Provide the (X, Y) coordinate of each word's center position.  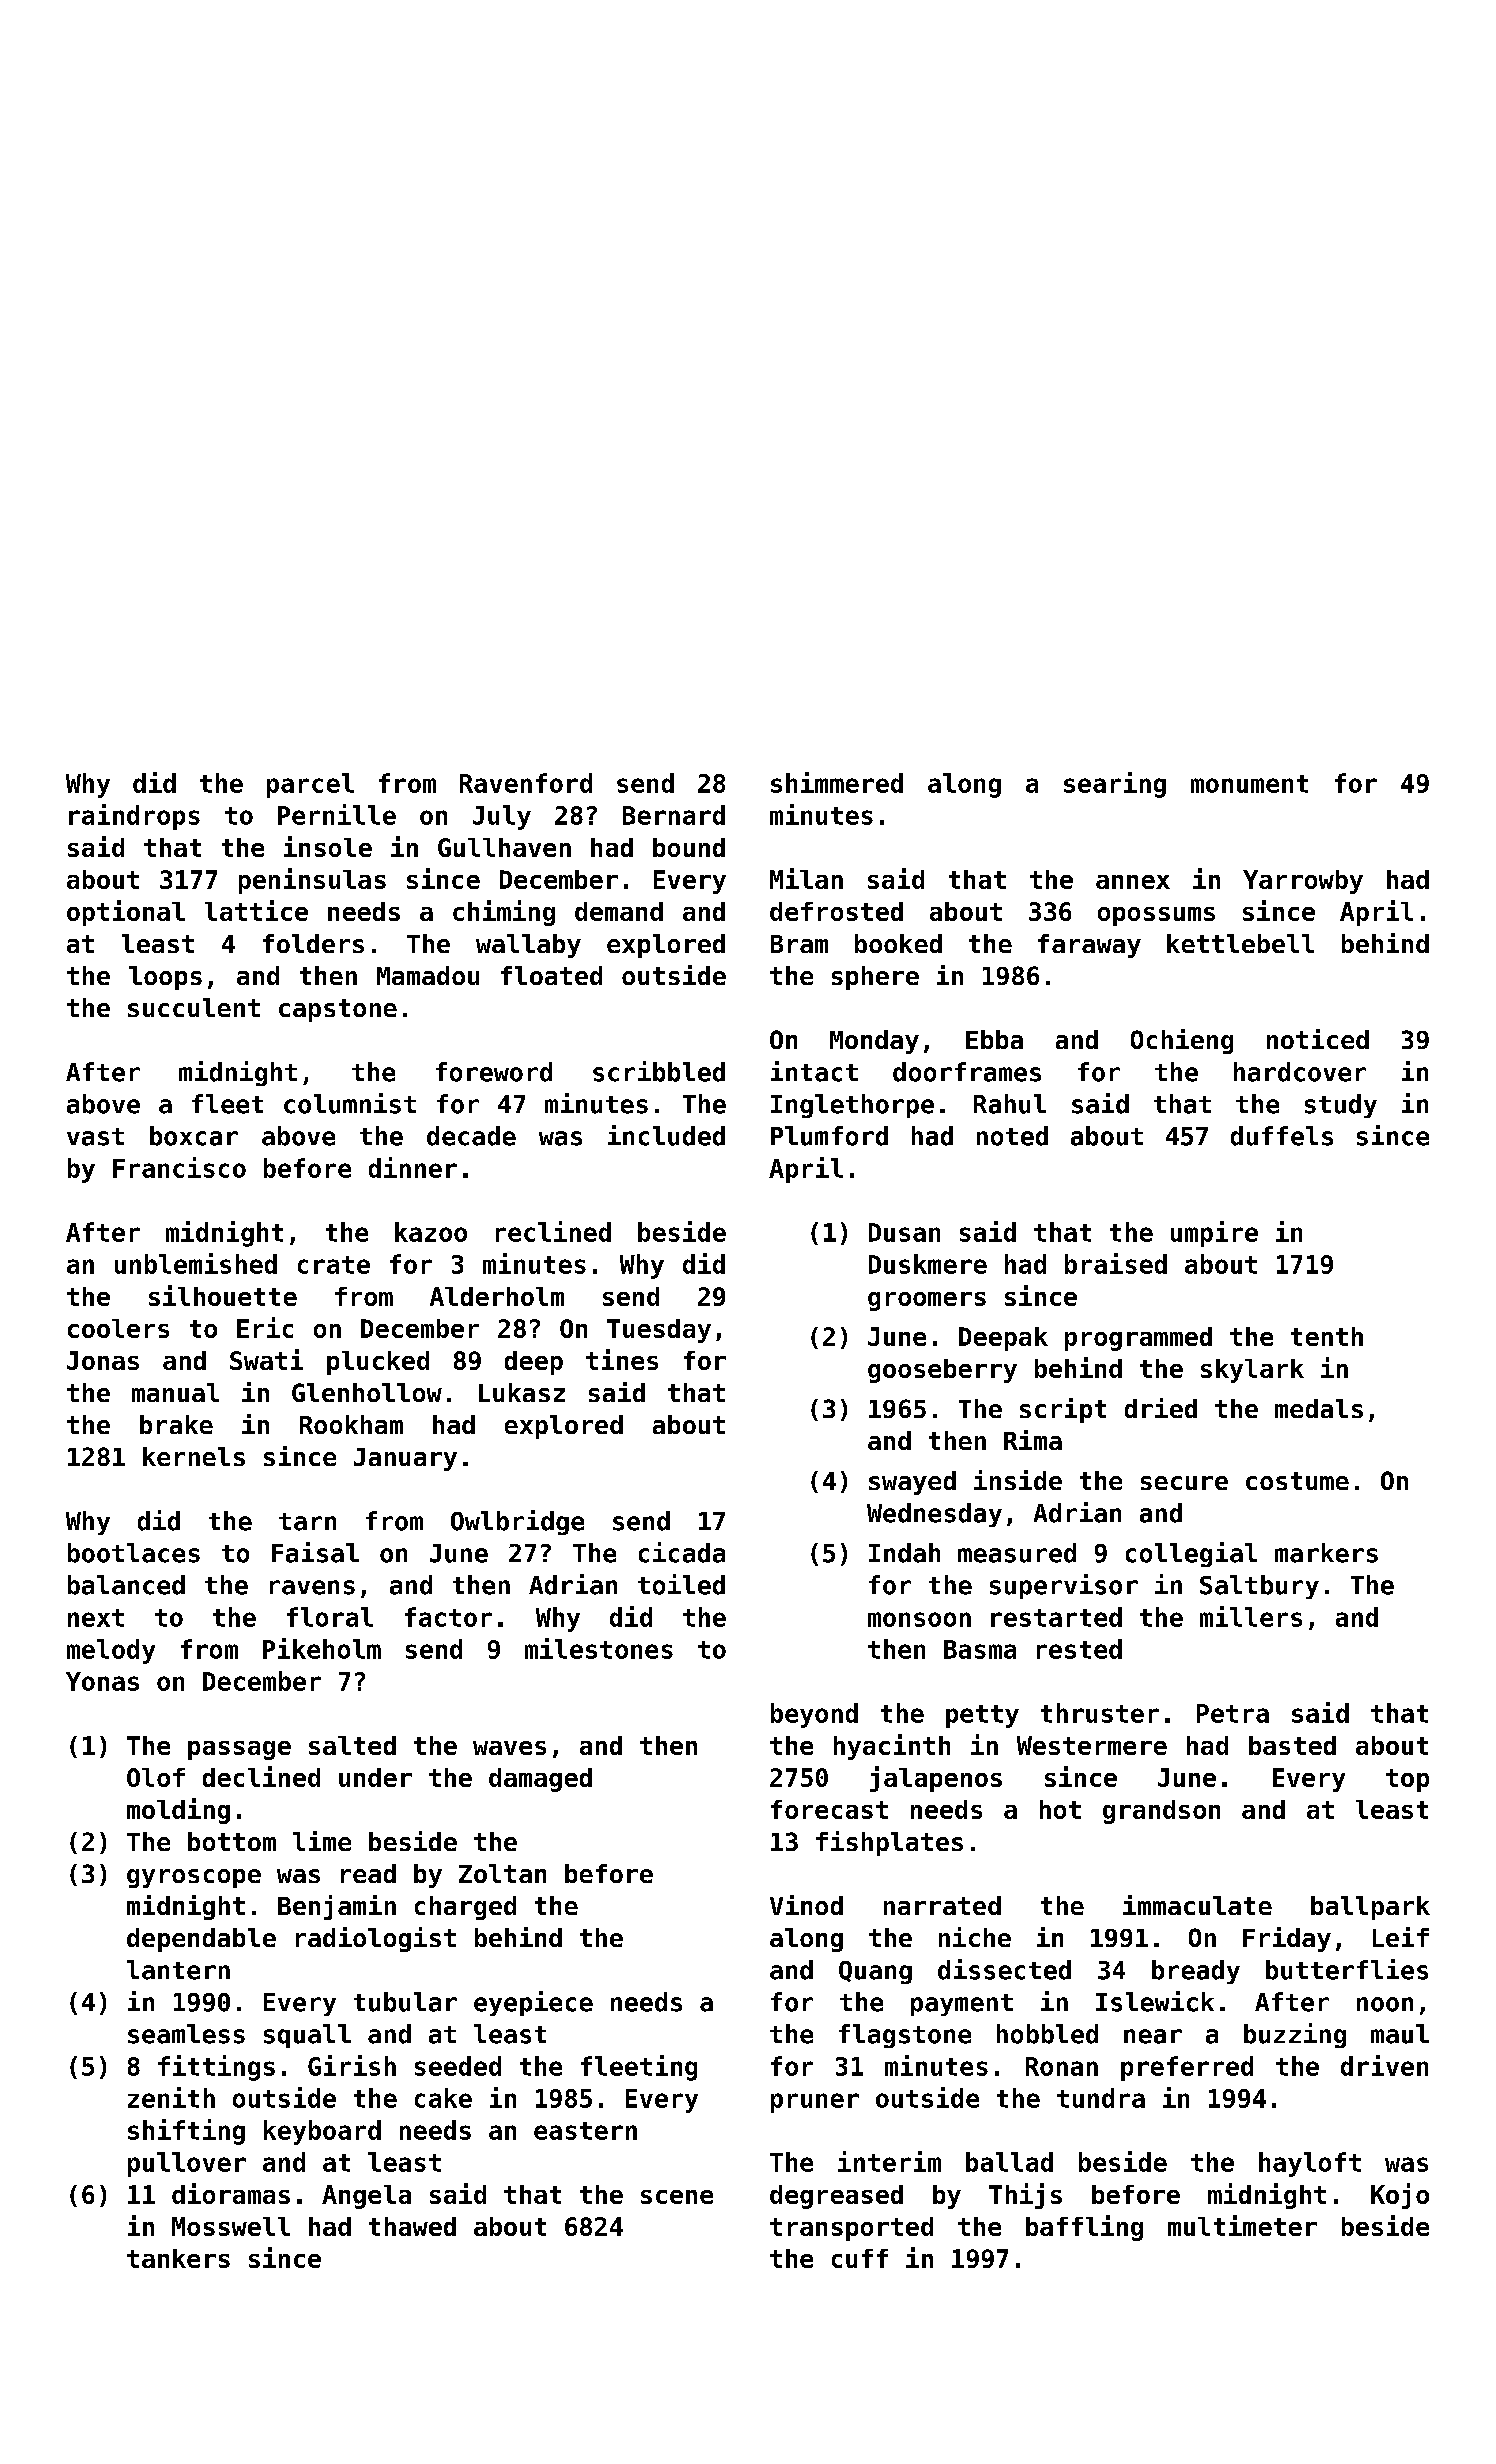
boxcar (194, 1136)
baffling (1084, 2228)
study (1341, 1106)
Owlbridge (517, 1522)
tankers (178, 2258)
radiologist (376, 1939)
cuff (860, 2258)
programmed (1138, 1339)
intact (814, 1071)
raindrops (134, 817)
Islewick (1155, 2001)
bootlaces (134, 1553)
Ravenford (526, 783)
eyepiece (533, 2003)
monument (1249, 784)
